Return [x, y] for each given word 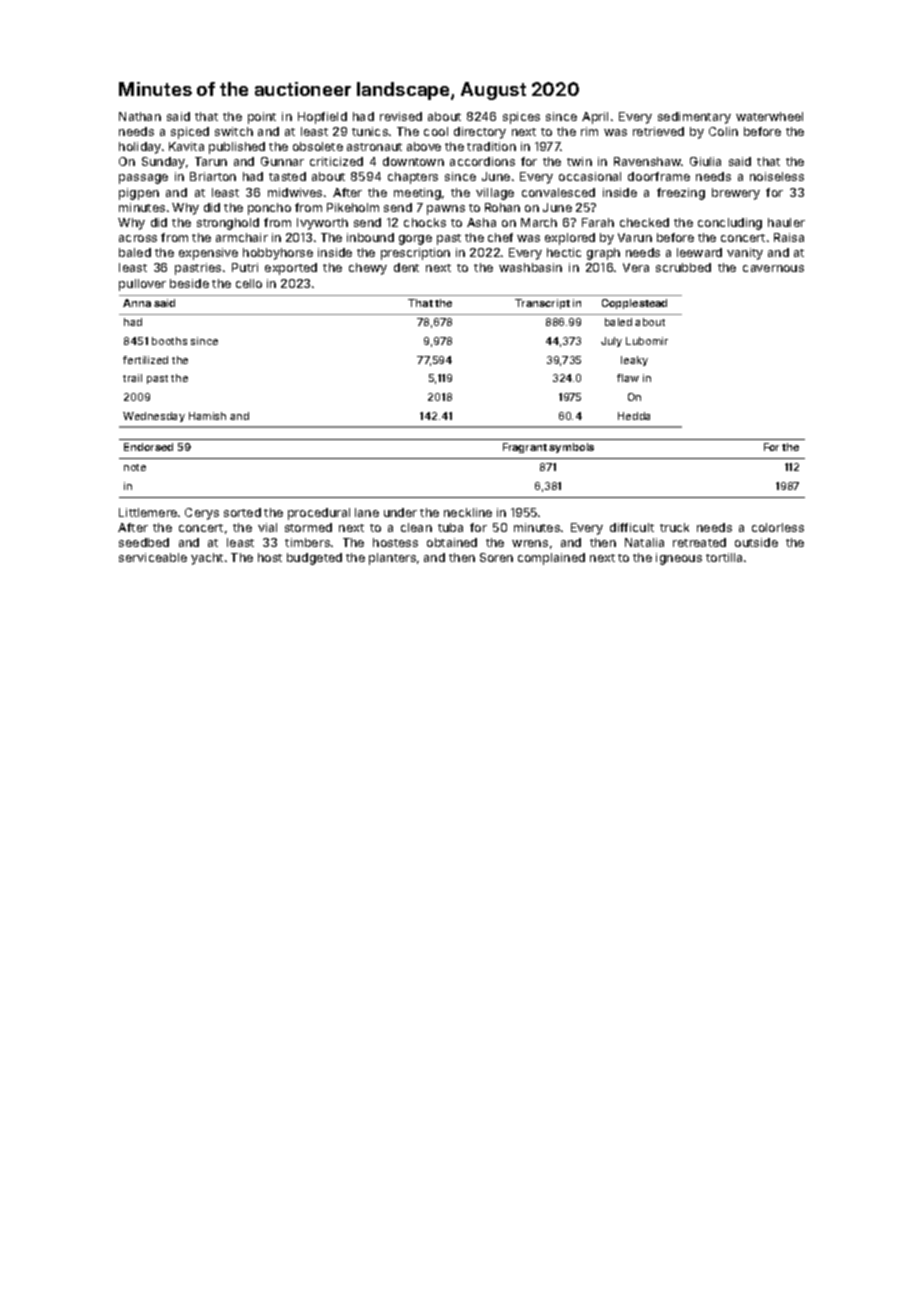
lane [367, 512]
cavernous [773, 268]
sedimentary [694, 118]
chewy [368, 269]
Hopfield [322, 118]
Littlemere [148, 512]
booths [169, 341]
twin [579, 161]
